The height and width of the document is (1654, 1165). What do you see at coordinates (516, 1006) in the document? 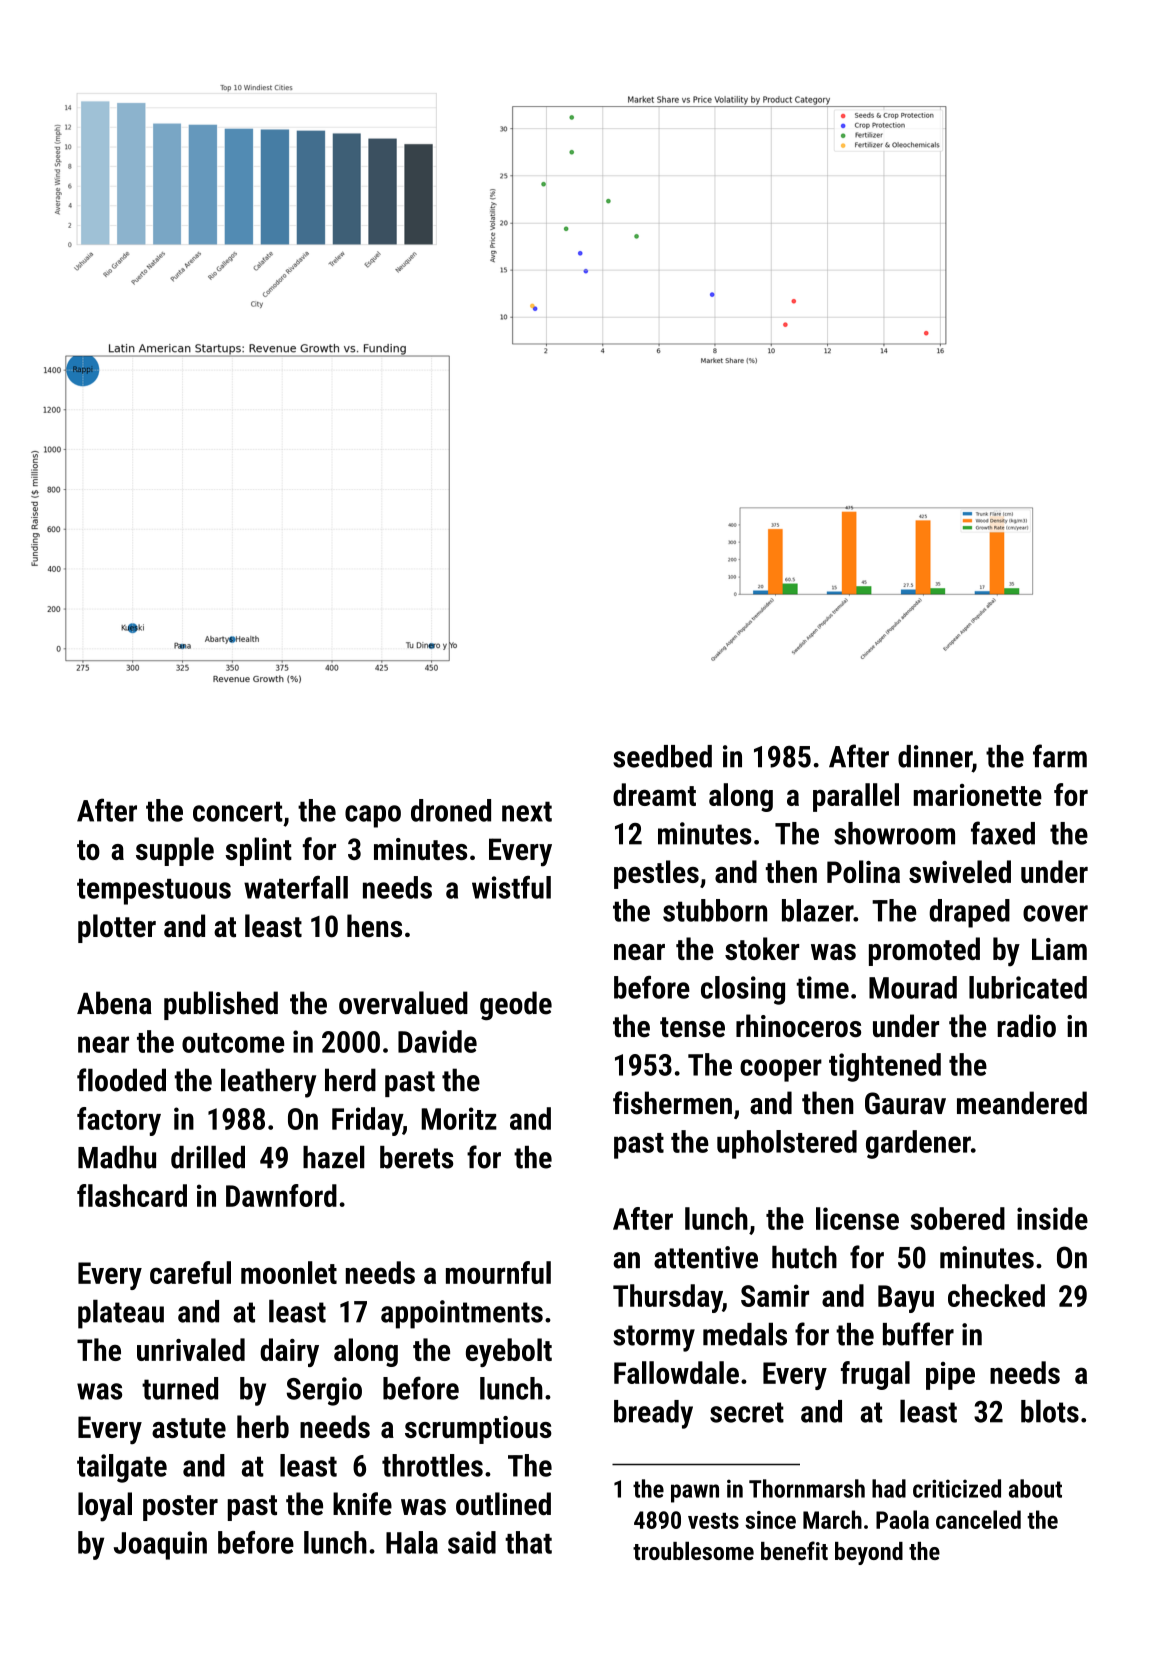
I see `geode` at bounding box center [516, 1006].
